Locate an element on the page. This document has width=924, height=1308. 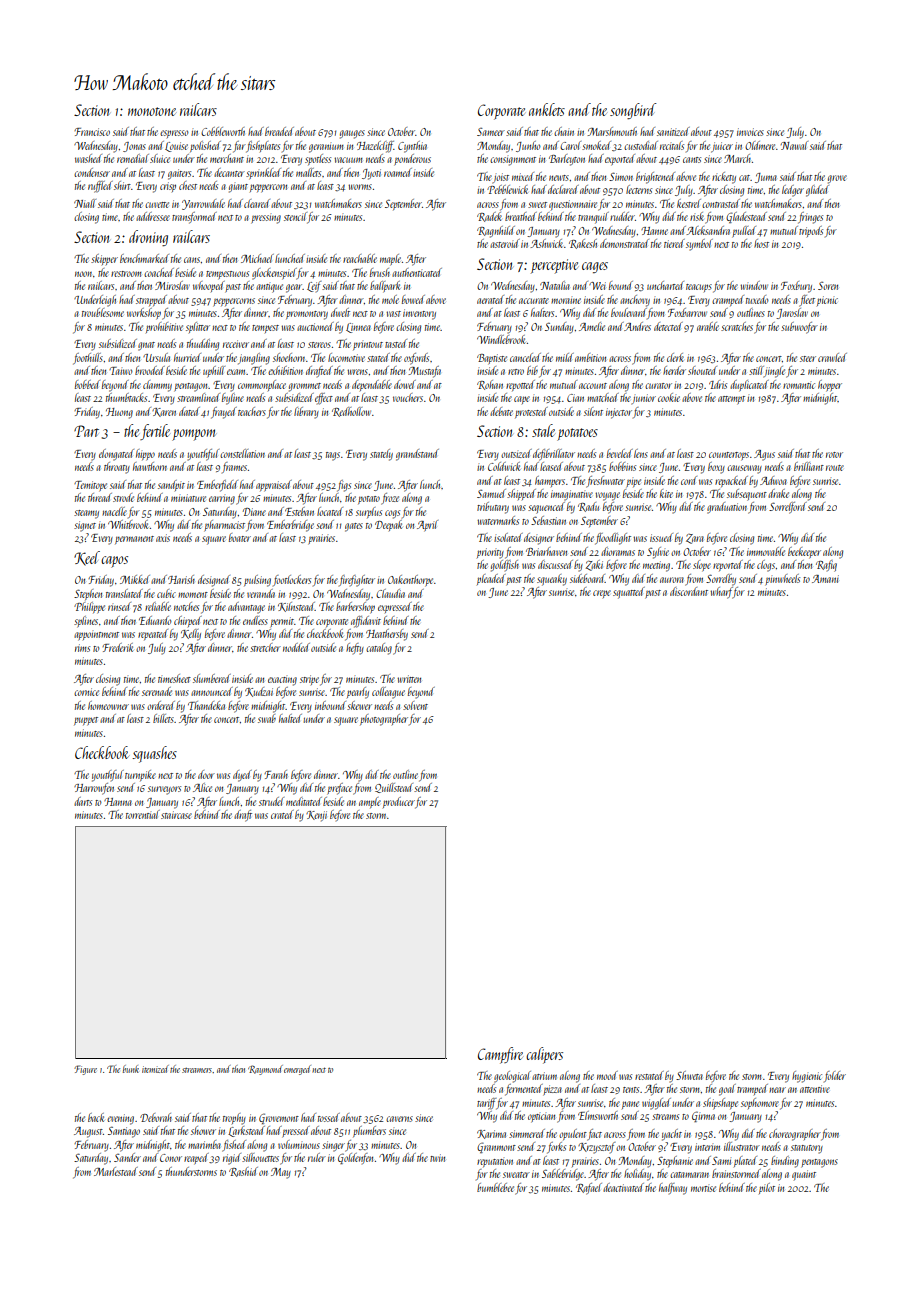
Nawal is located at coordinates (794, 145).
